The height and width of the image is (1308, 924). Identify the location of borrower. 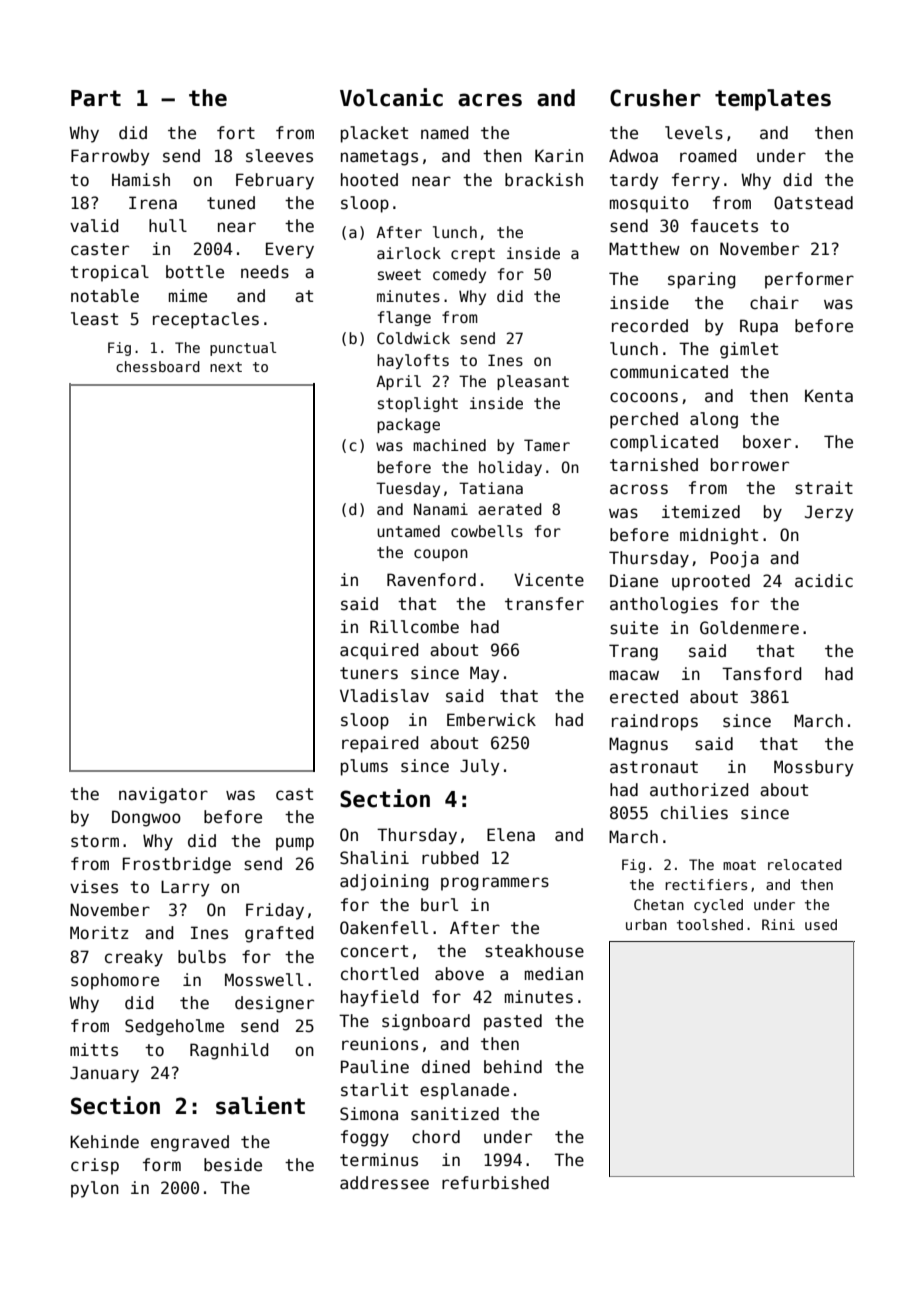
(750, 465).
